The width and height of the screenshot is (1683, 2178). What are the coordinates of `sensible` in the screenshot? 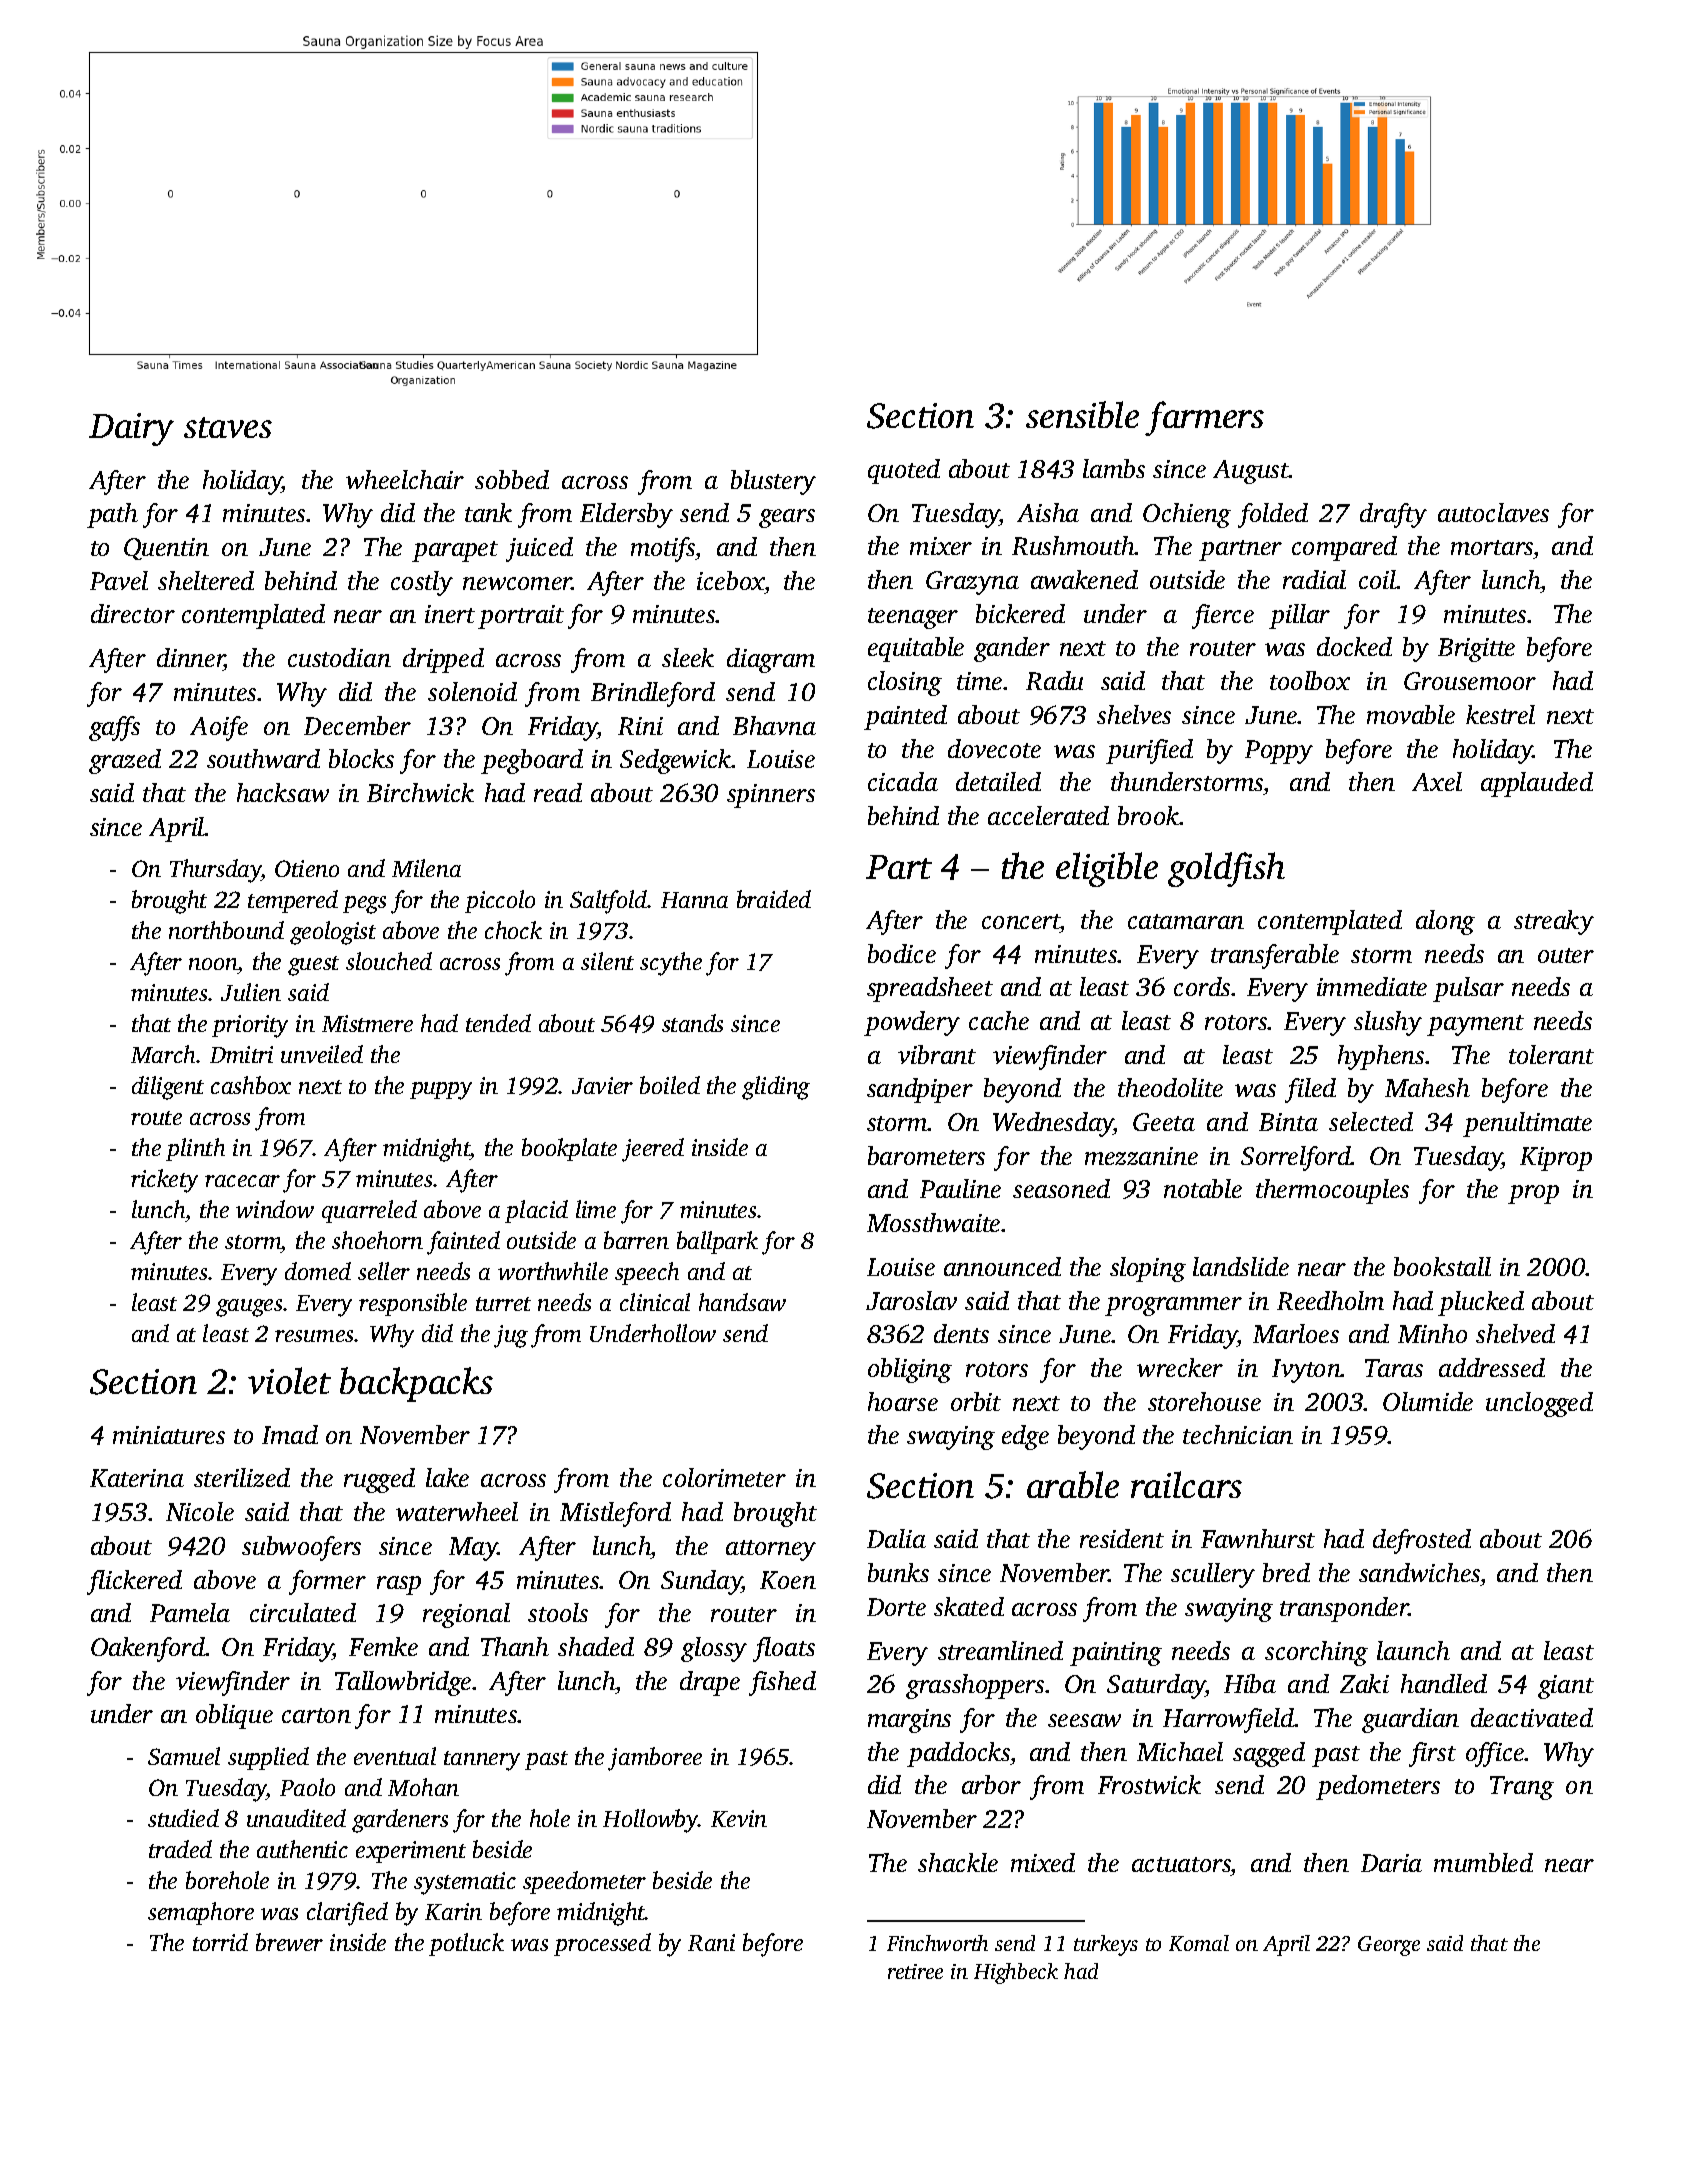 It's located at (1082, 414).
